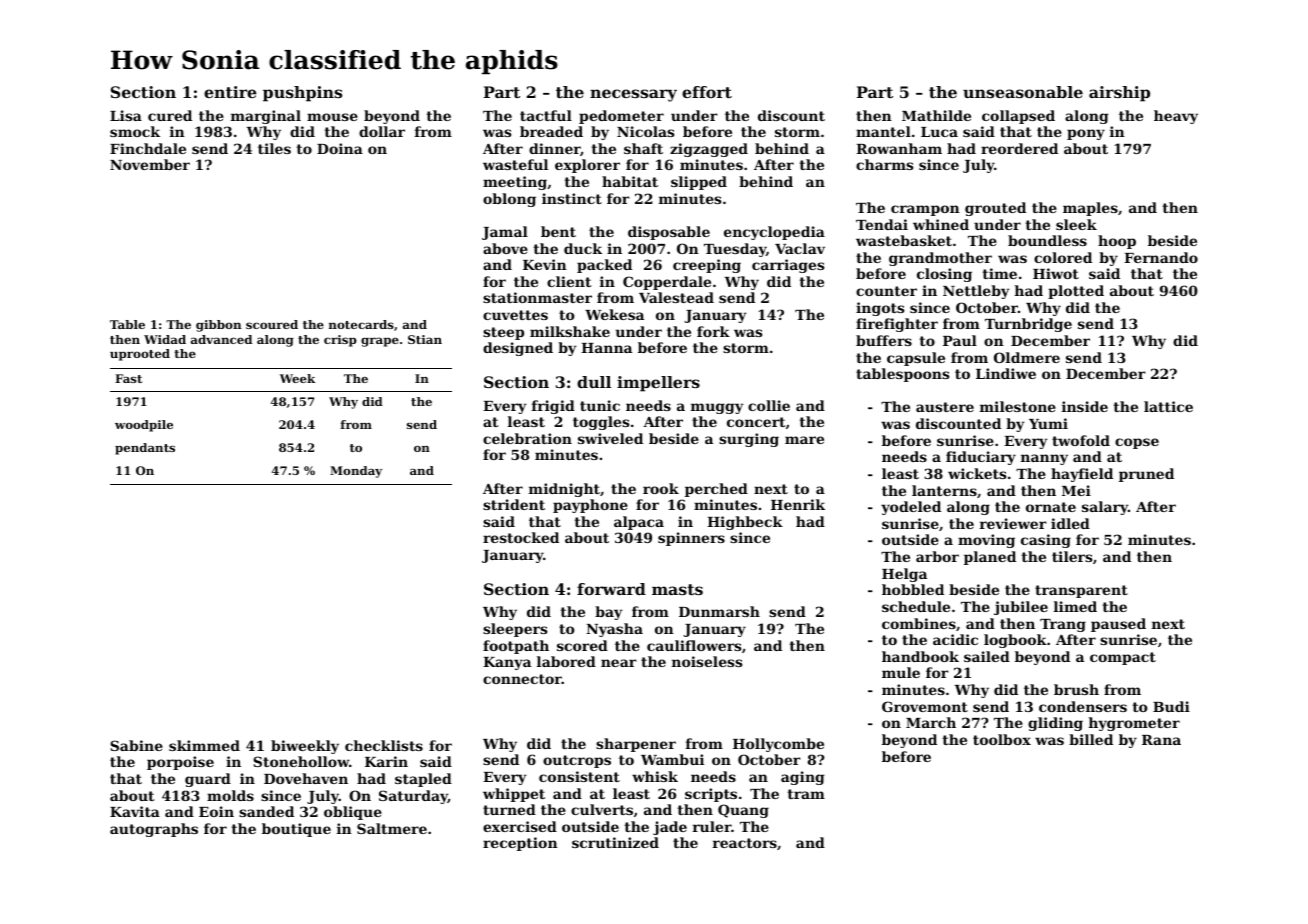 This image has width=1308, height=924. What do you see at coordinates (1023, 92) in the image?
I see `unseasonable` at bounding box center [1023, 92].
